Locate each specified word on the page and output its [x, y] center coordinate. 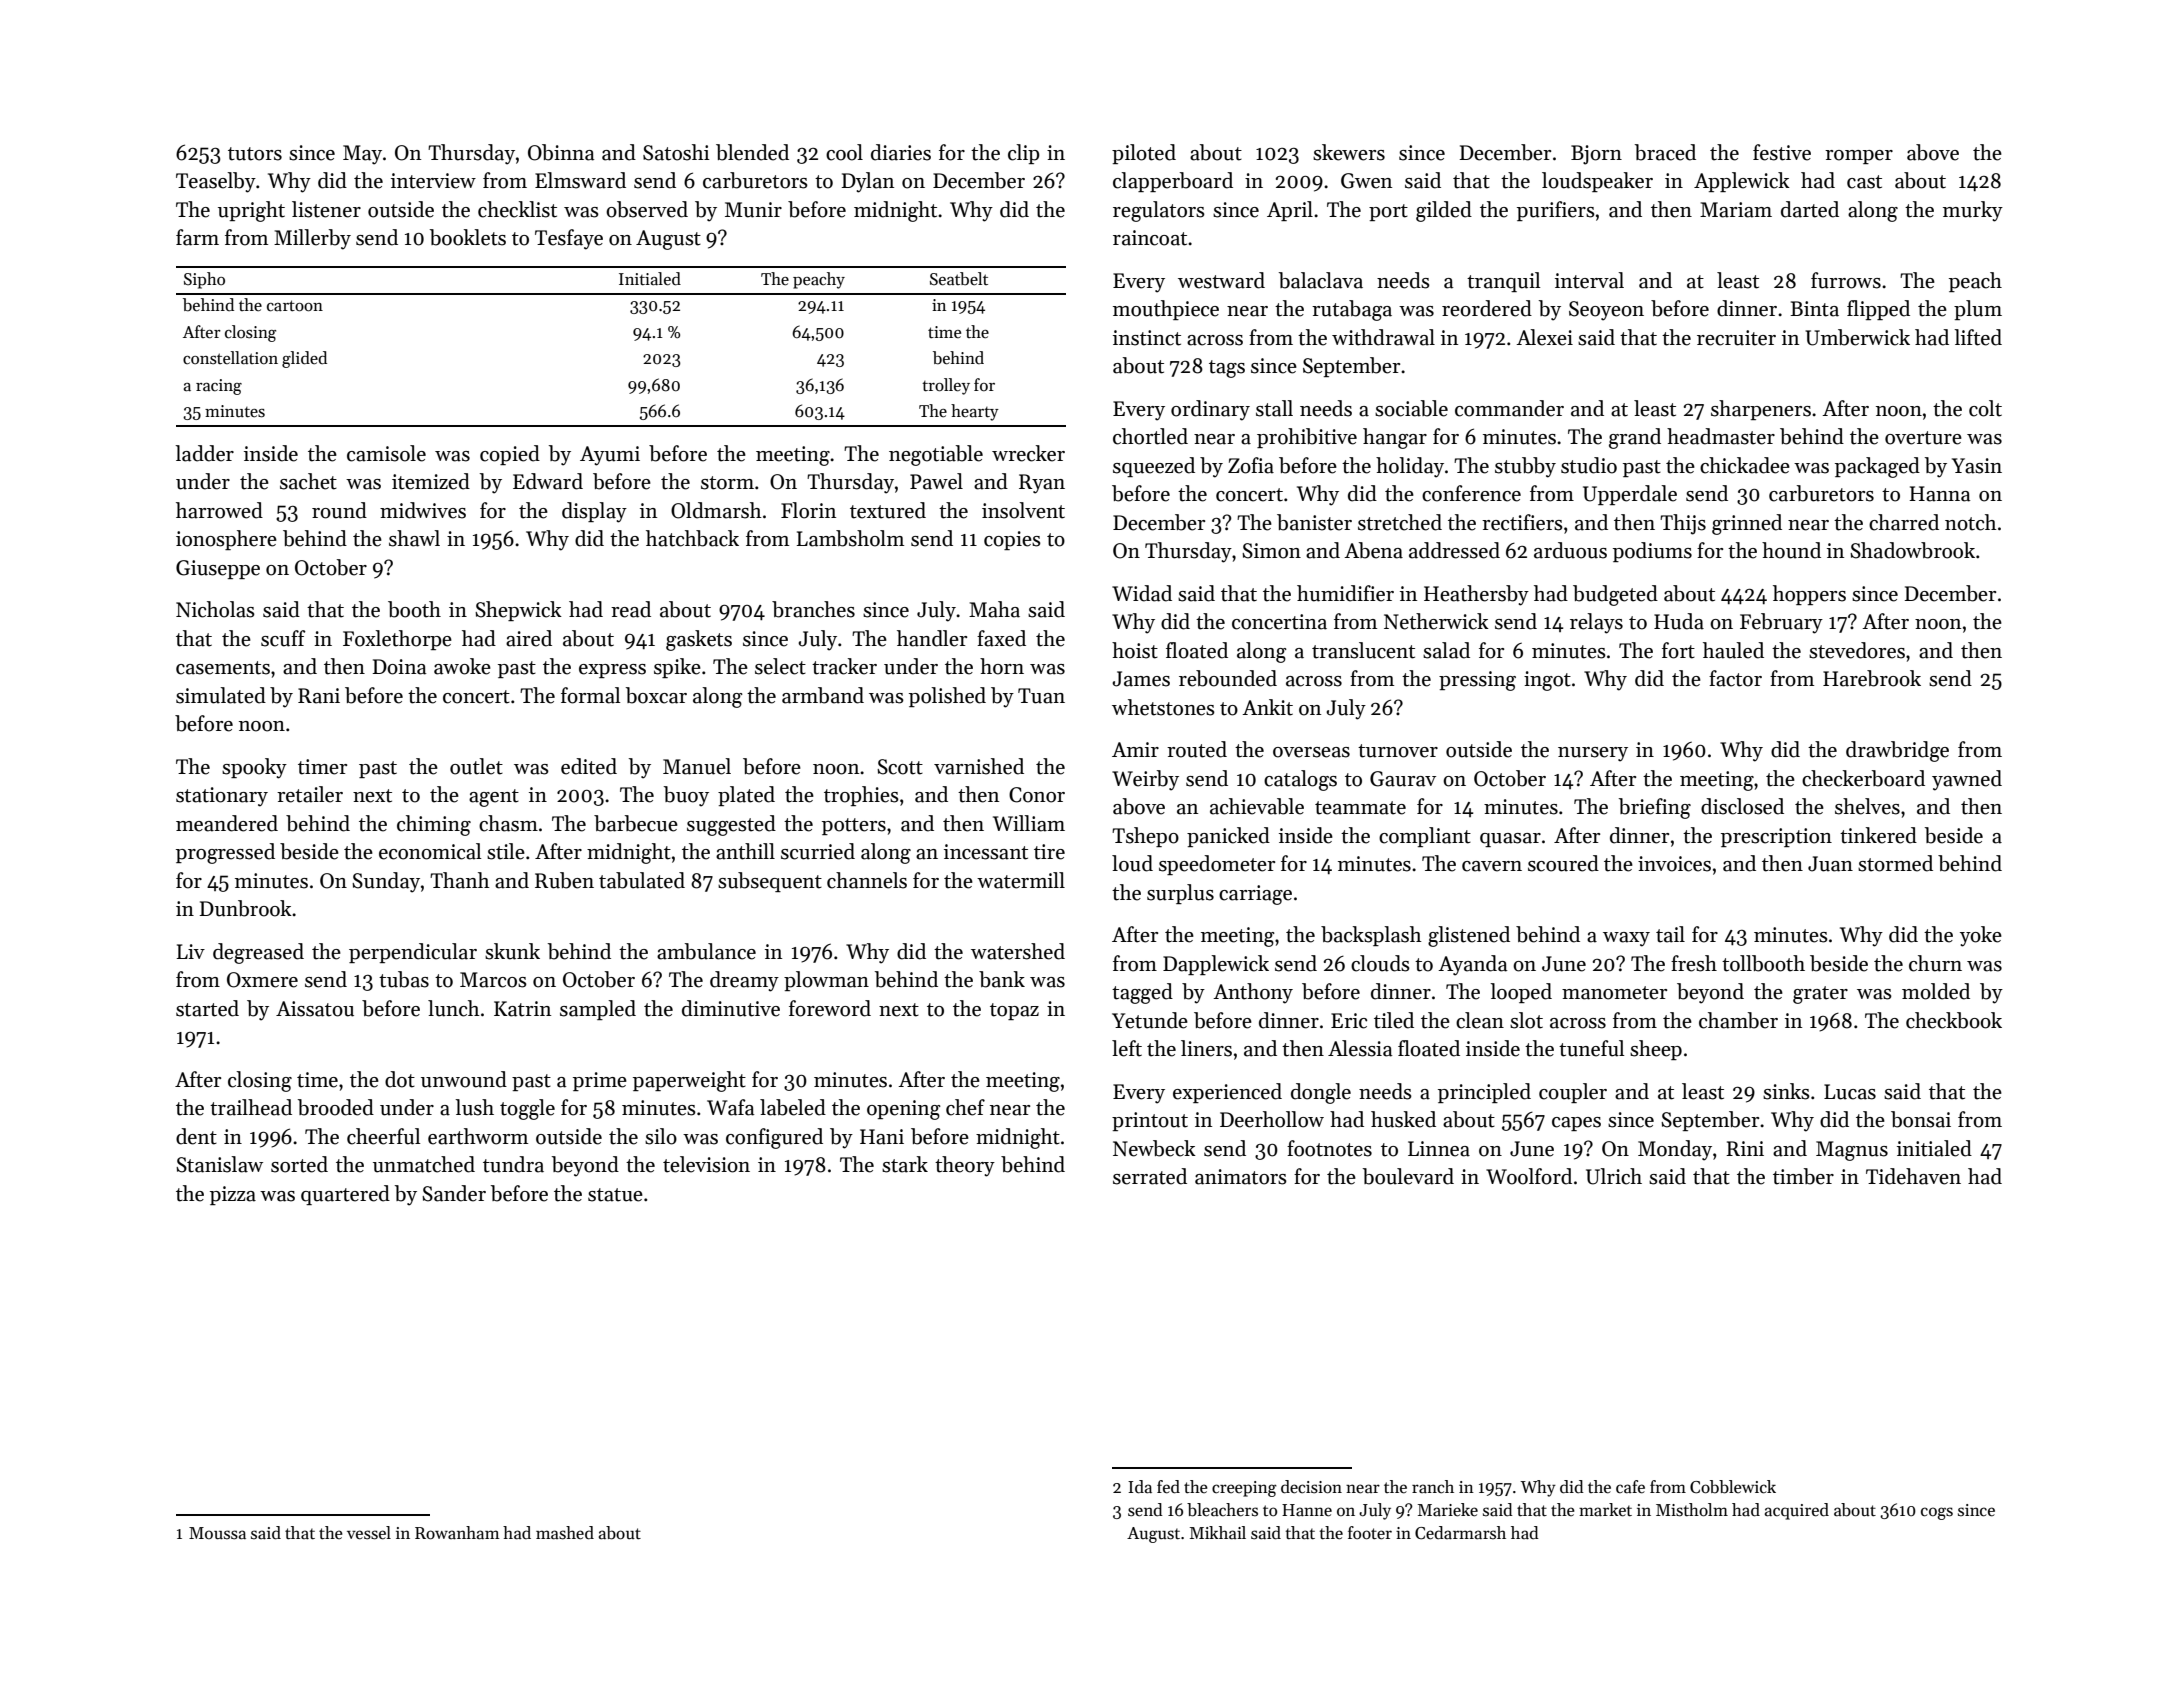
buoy [686, 796]
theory [965, 1166]
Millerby [312, 239]
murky [1973, 211]
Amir [1135, 749]
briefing [1655, 808]
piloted [1144, 154]
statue [615, 1195]
